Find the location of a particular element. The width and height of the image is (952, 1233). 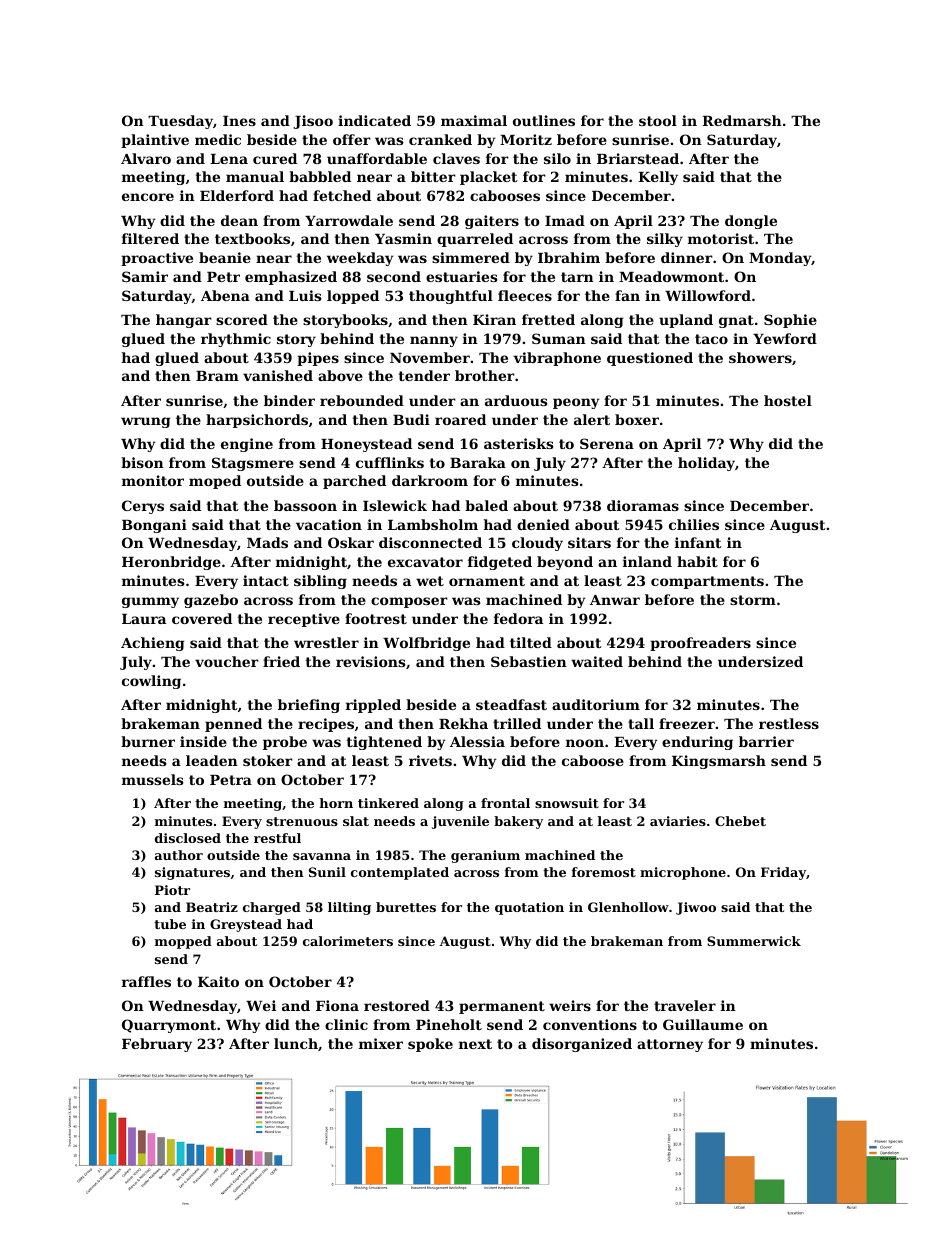

restless is located at coordinates (789, 723).
